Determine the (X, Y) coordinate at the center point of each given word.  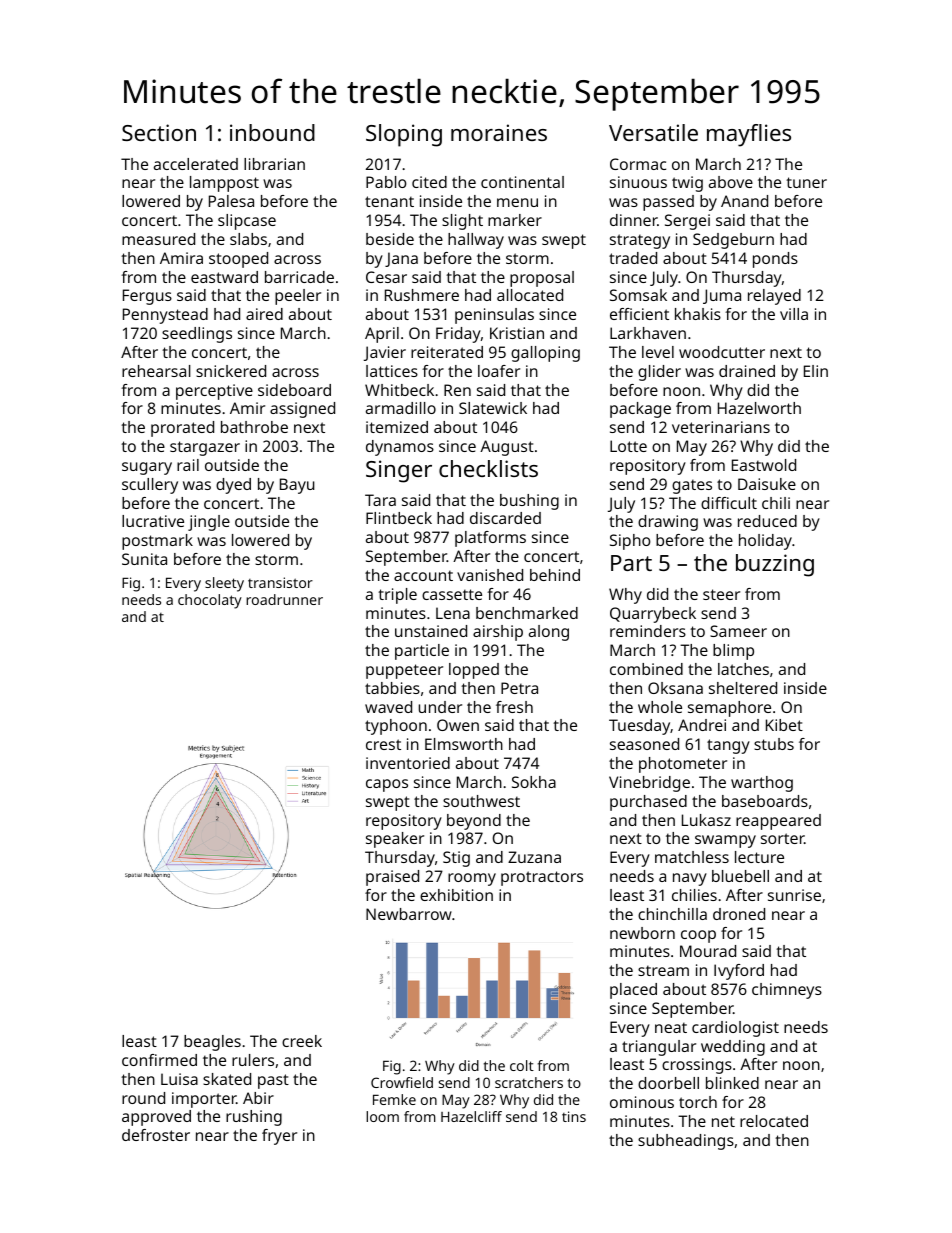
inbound (272, 132)
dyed (233, 486)
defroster (156, 1135)
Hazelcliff (471, 1116)
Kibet (784, 725)
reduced (767, 521)
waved (388, 707)
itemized (397, 427)
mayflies (749, 135)
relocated (774, 1121)
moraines (499, 132)
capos (387, 785)
